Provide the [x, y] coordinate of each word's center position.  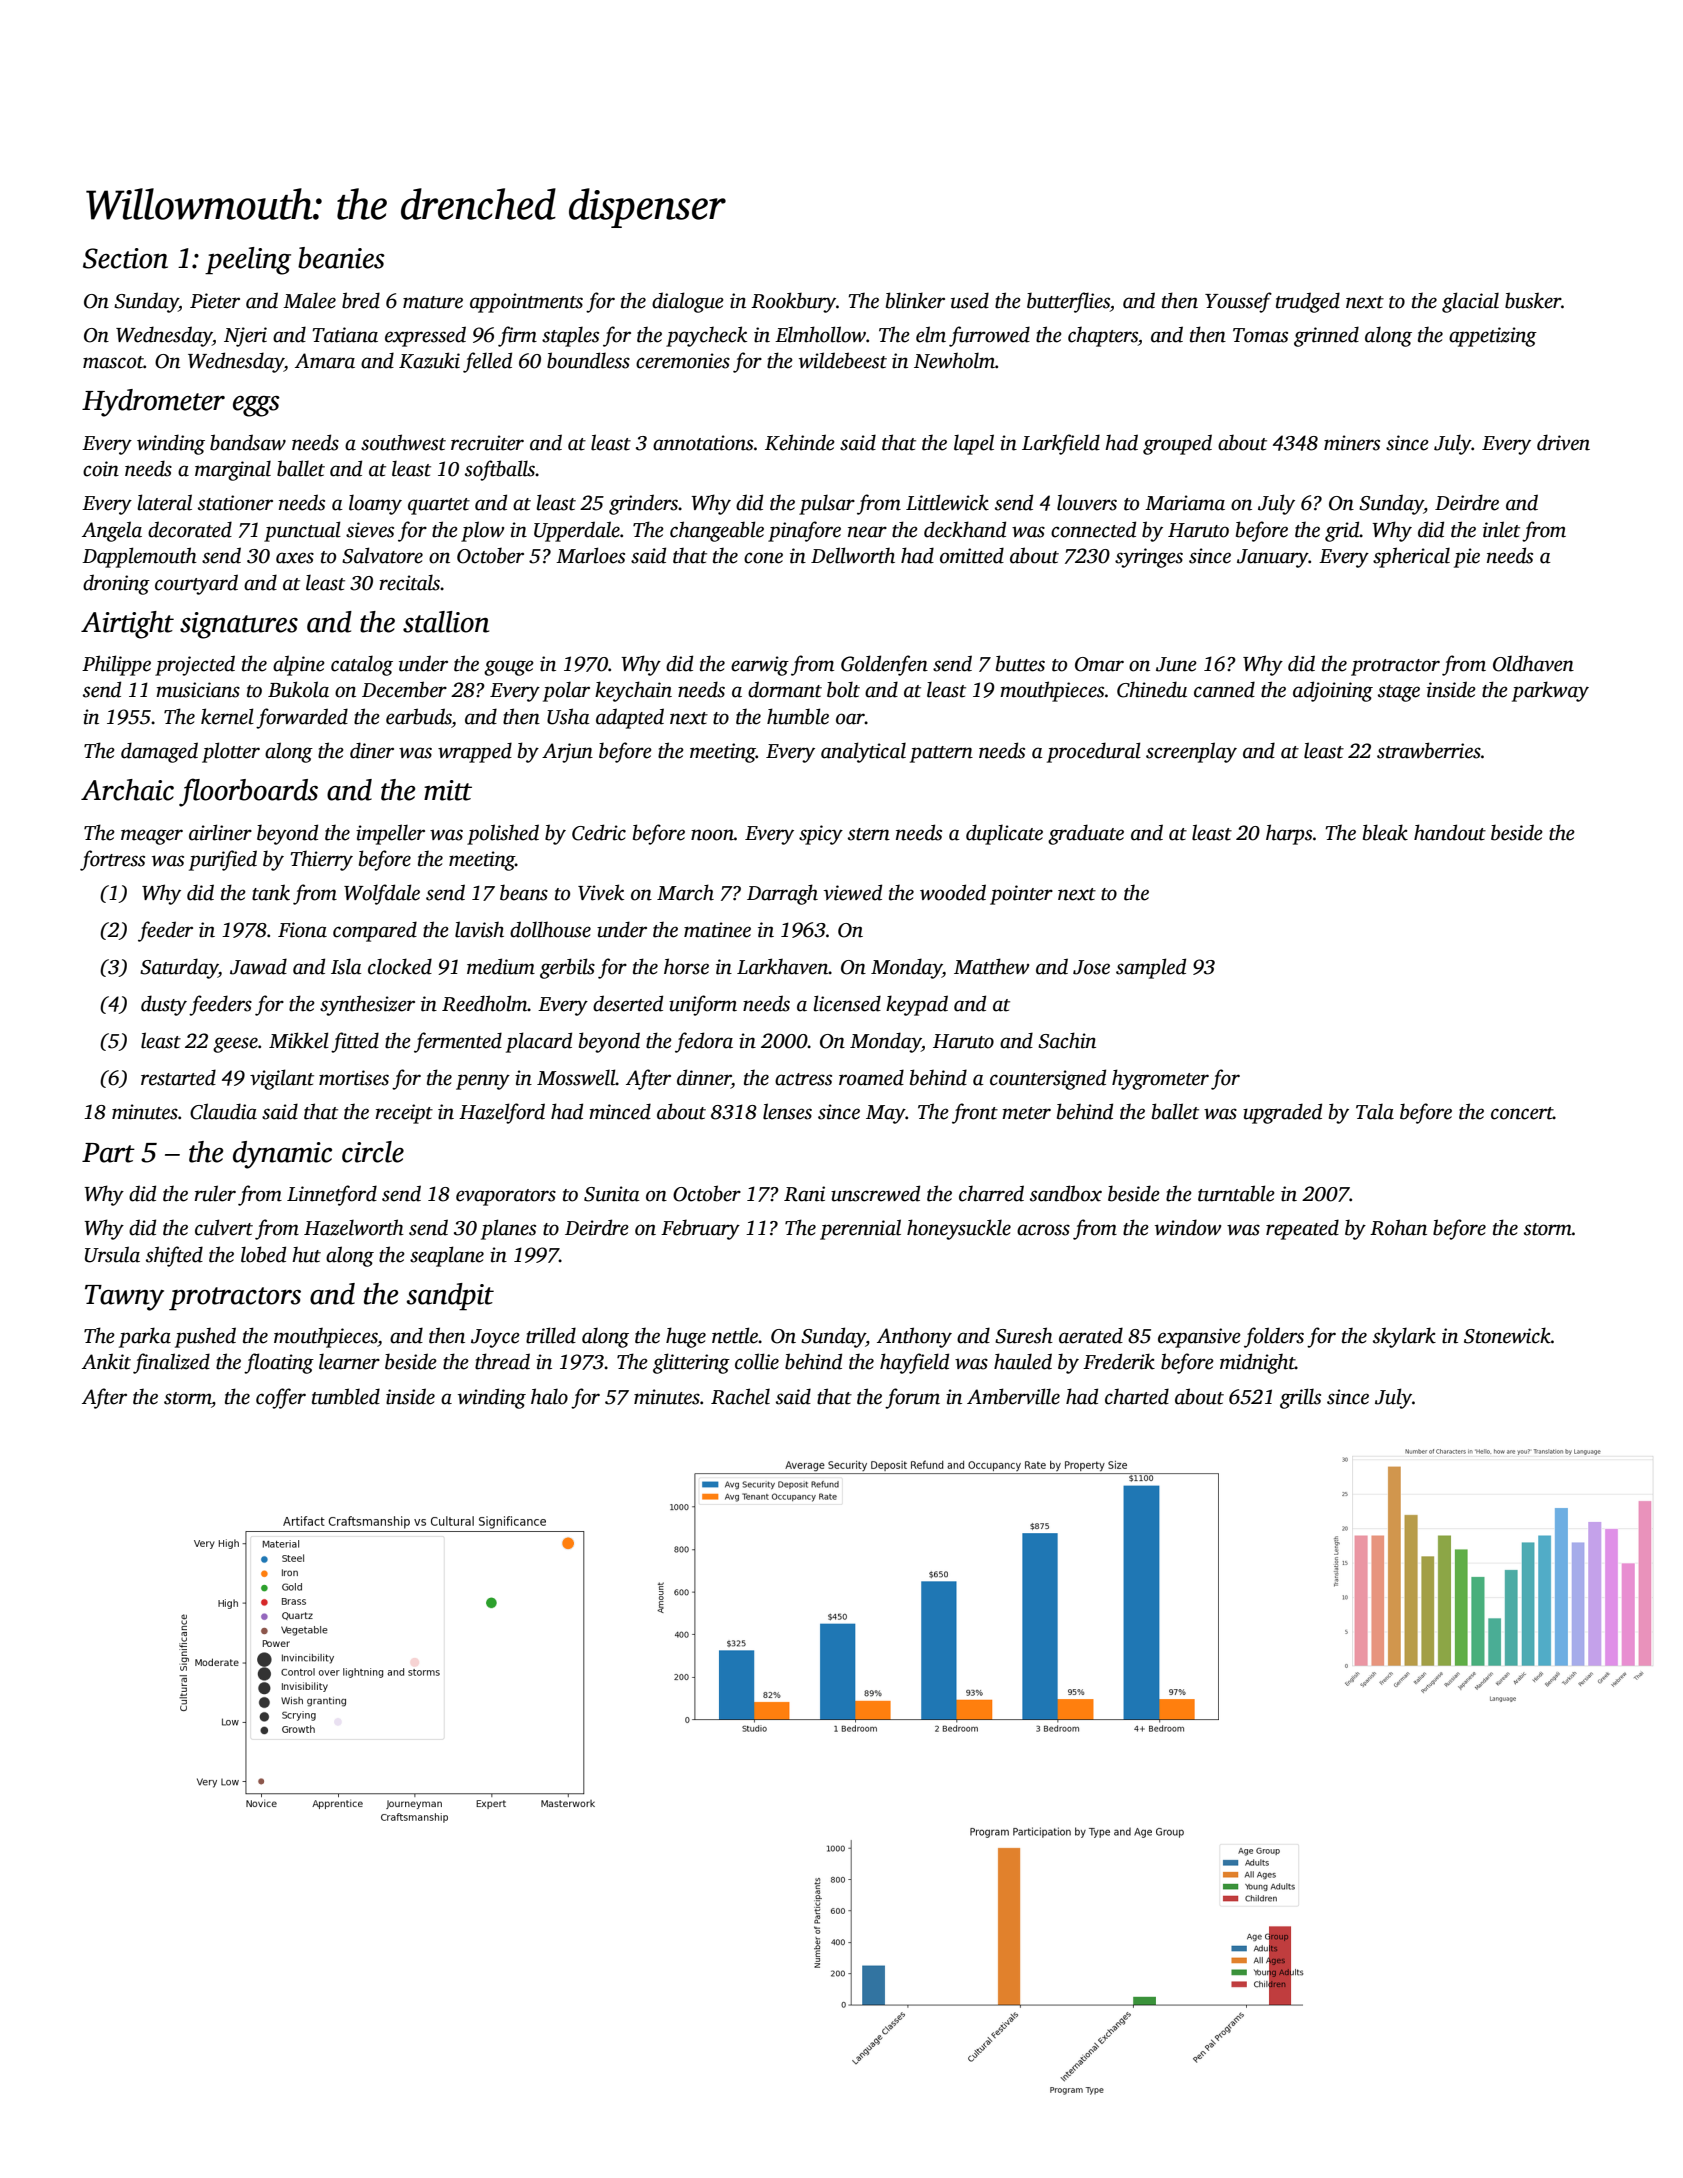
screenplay [1191, 752]
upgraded [1282, 1113]
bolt [843, 689]
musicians [198, 690]
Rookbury [793, 302]
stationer [235, 503]
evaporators [506, 1197]
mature [433, 302]
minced [620, 1111]
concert [1522, 1113]
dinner [704, 1077]
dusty [164, 1005]
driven [1563, 442]
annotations [703, 443]
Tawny [124, 1298]
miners [1352, 443]
